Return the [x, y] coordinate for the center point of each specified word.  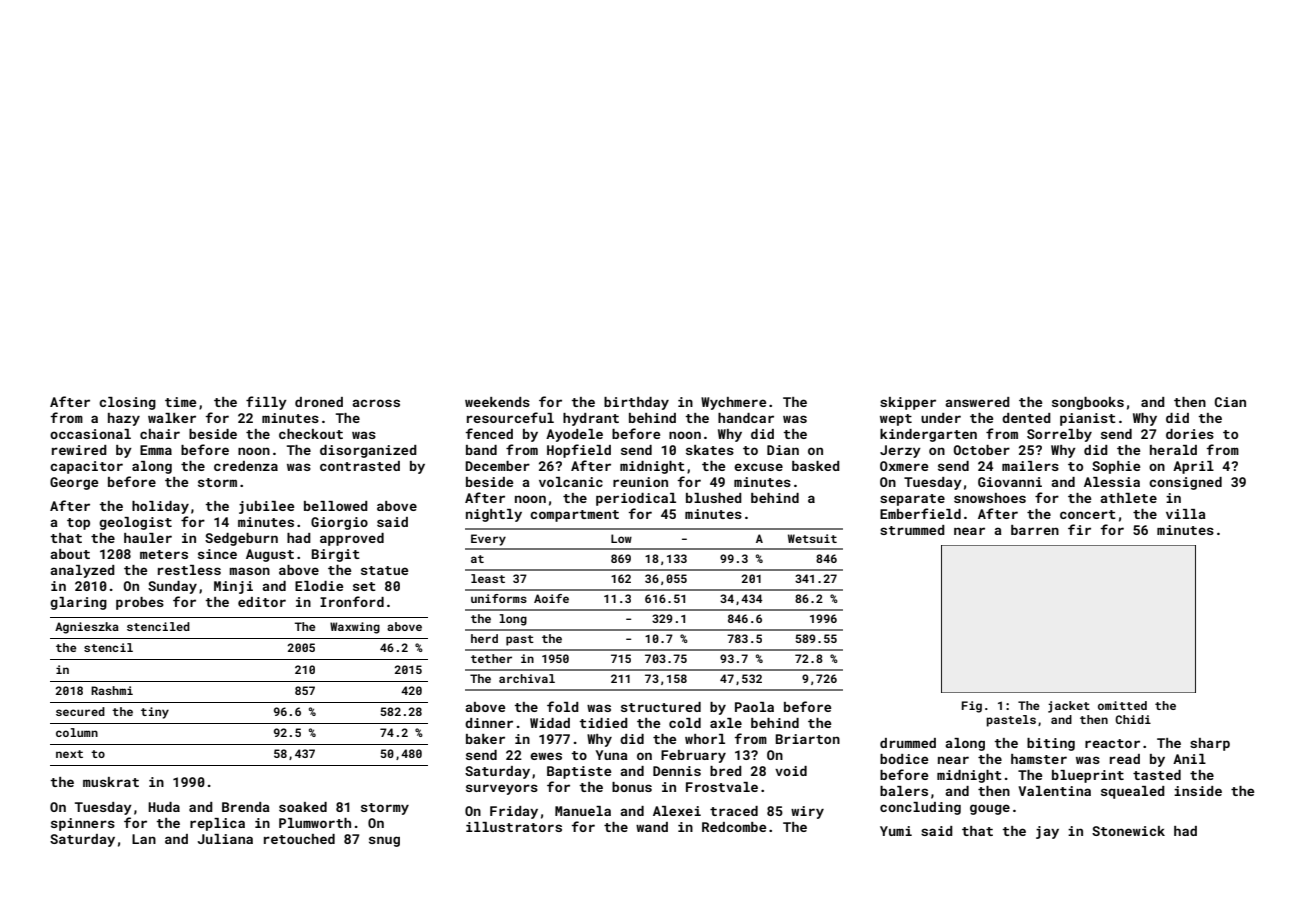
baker [485, 739]
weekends [497, 402]
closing [127, 403]
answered [977, 402]
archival [527, 678]
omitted [1122, 705]
